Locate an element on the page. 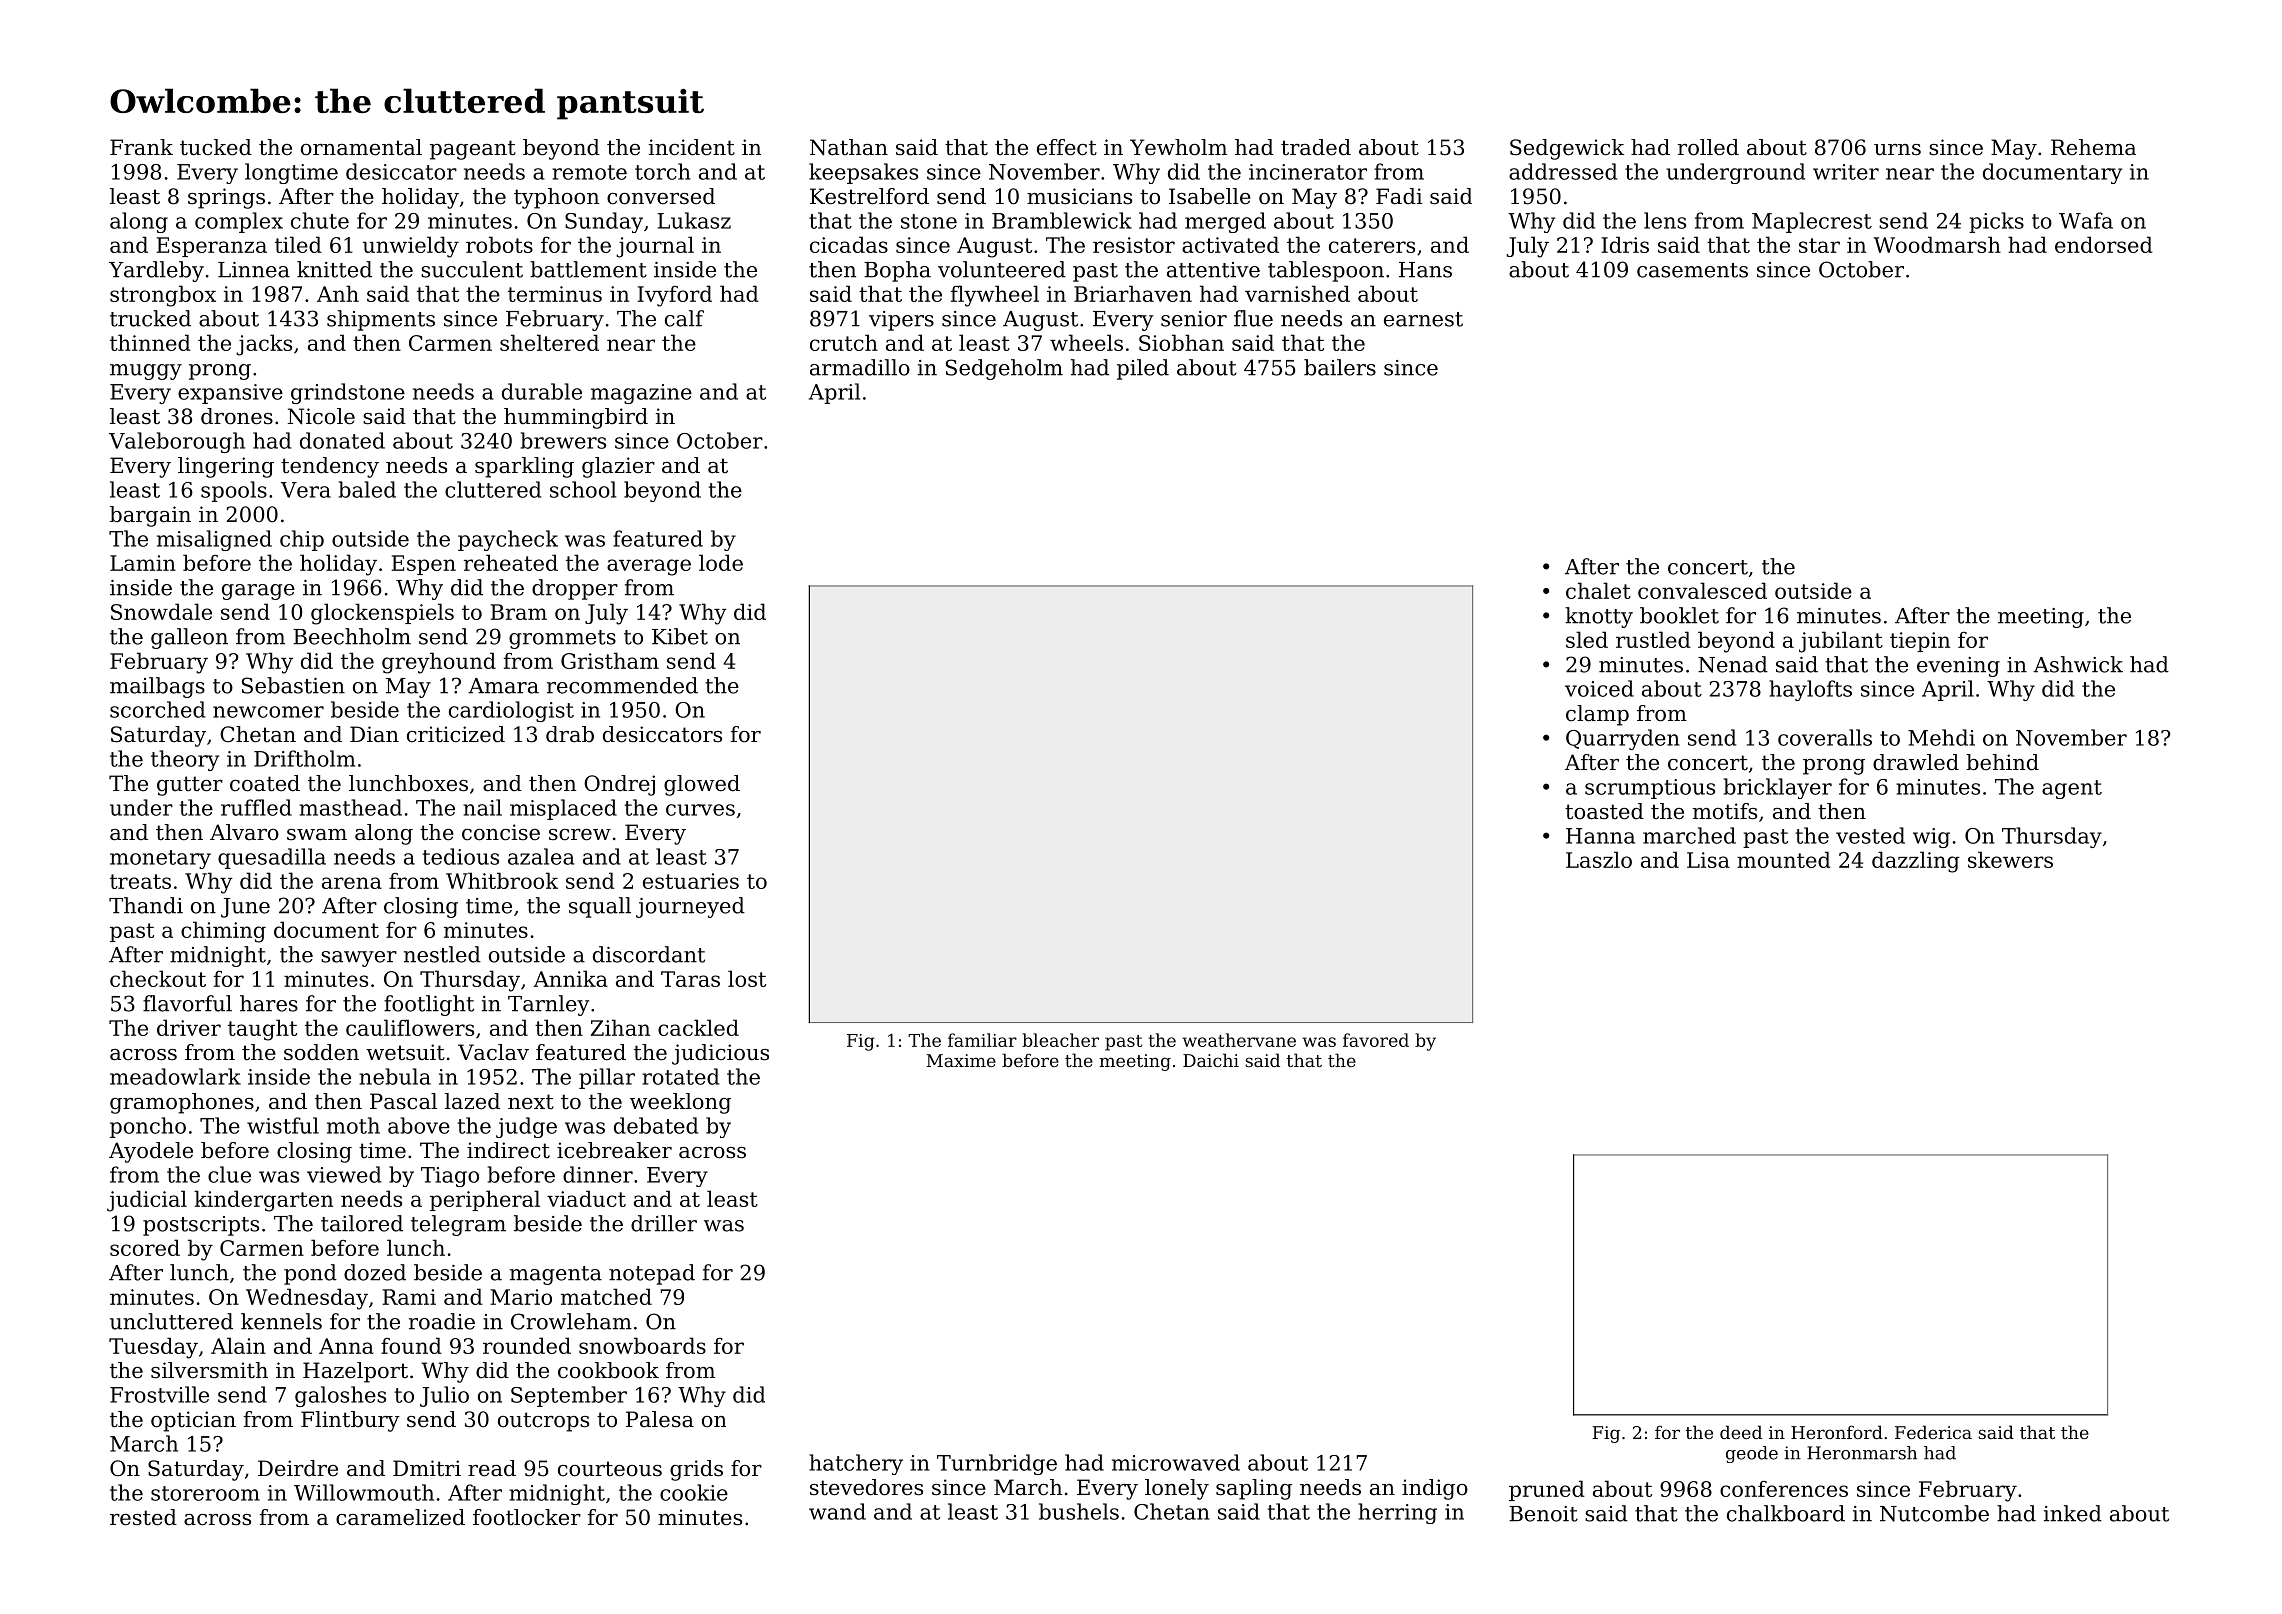 This document has height=1614, width=2282. skewers is located at coordinates (2010, 859).
